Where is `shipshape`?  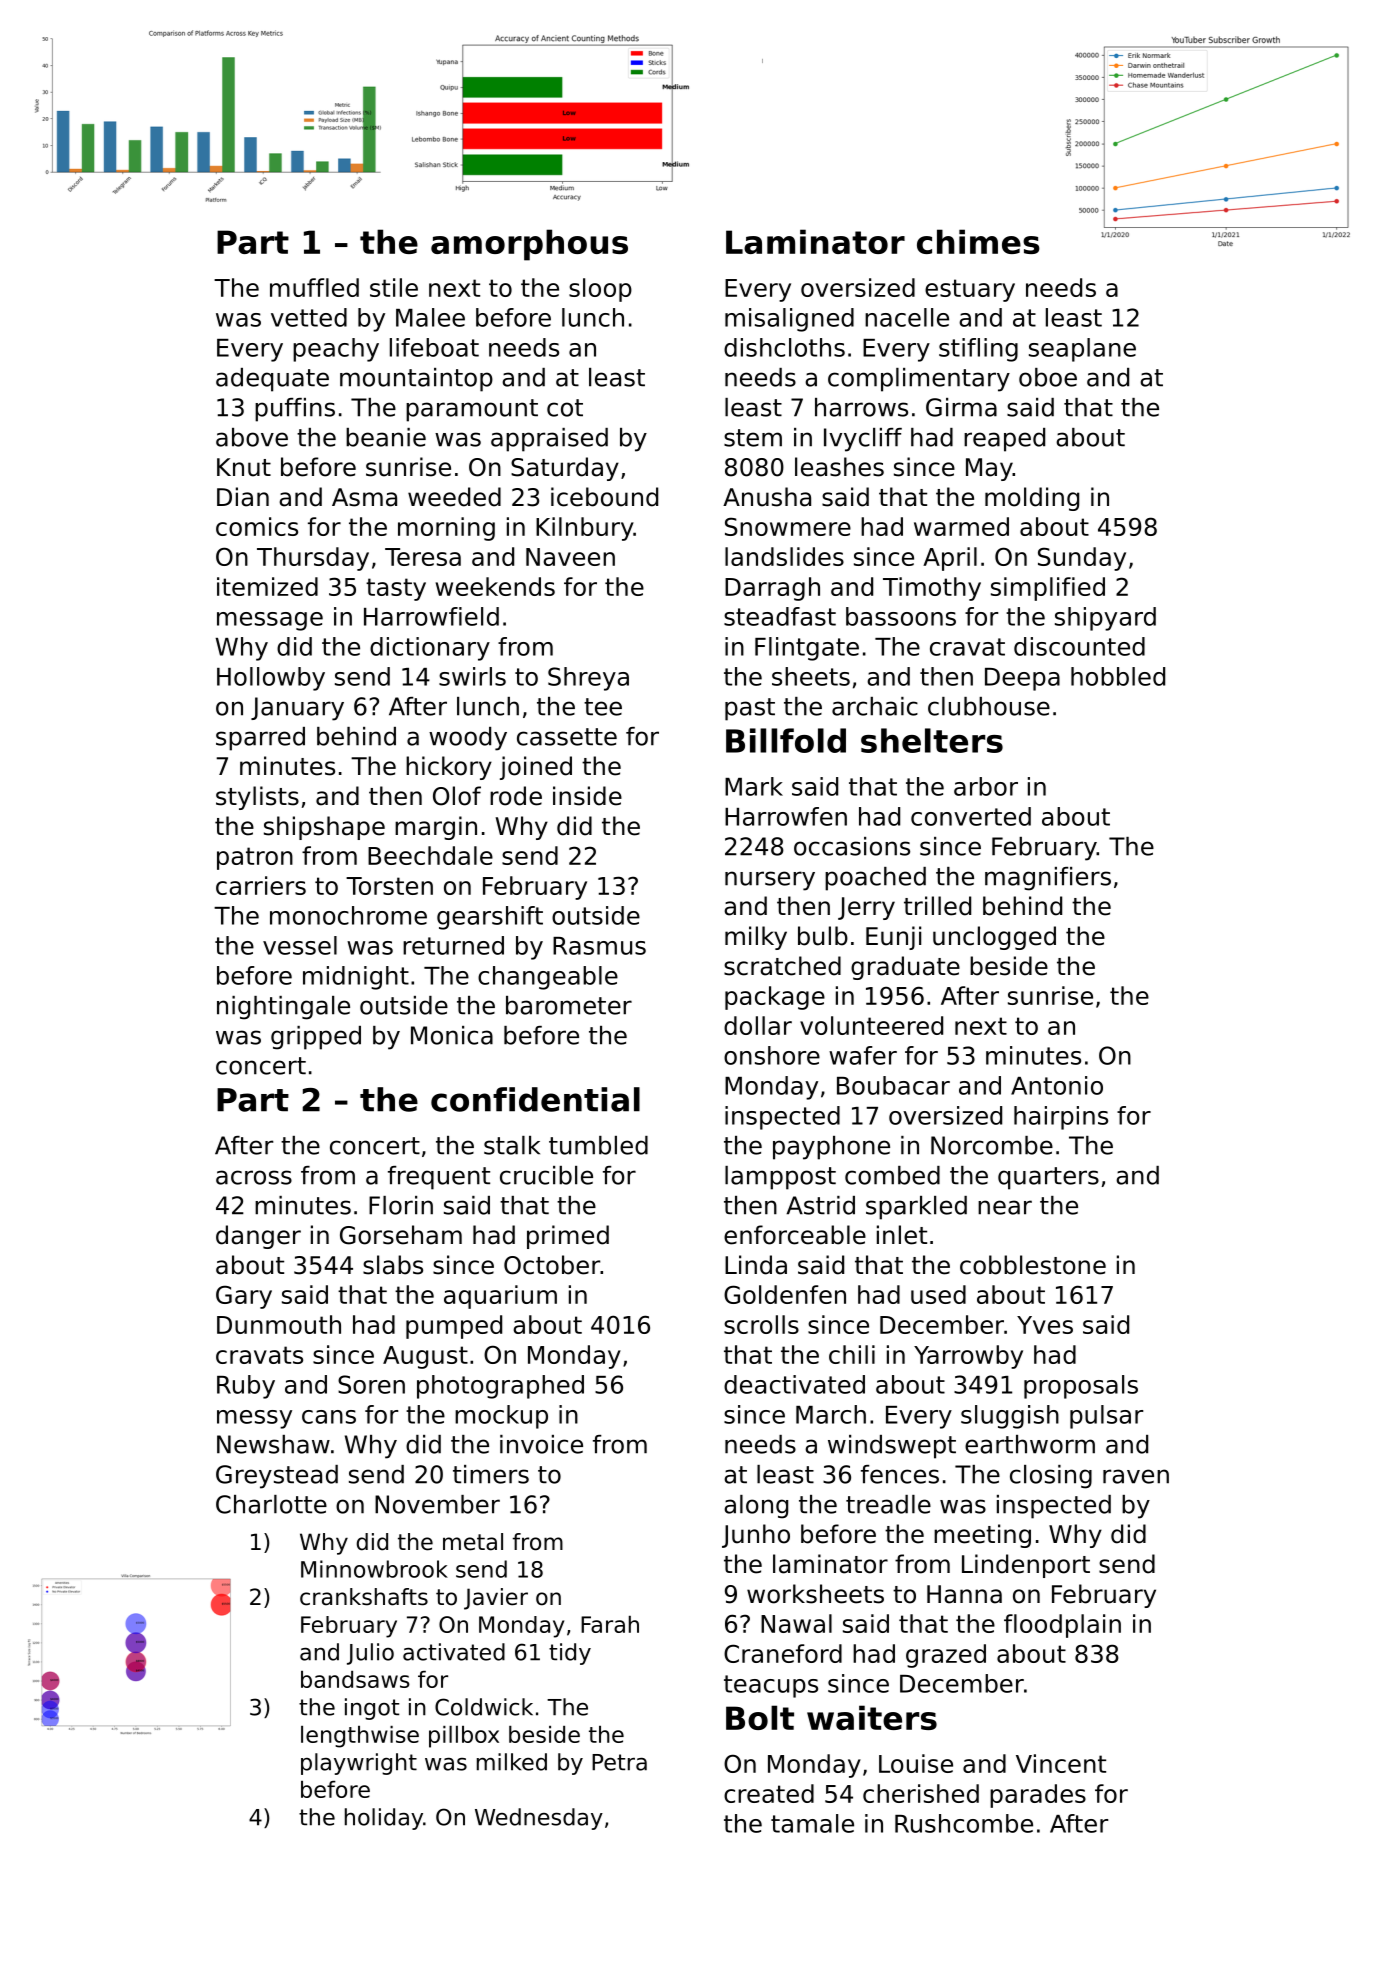 shipshape is located at coordinates (324, 828).
